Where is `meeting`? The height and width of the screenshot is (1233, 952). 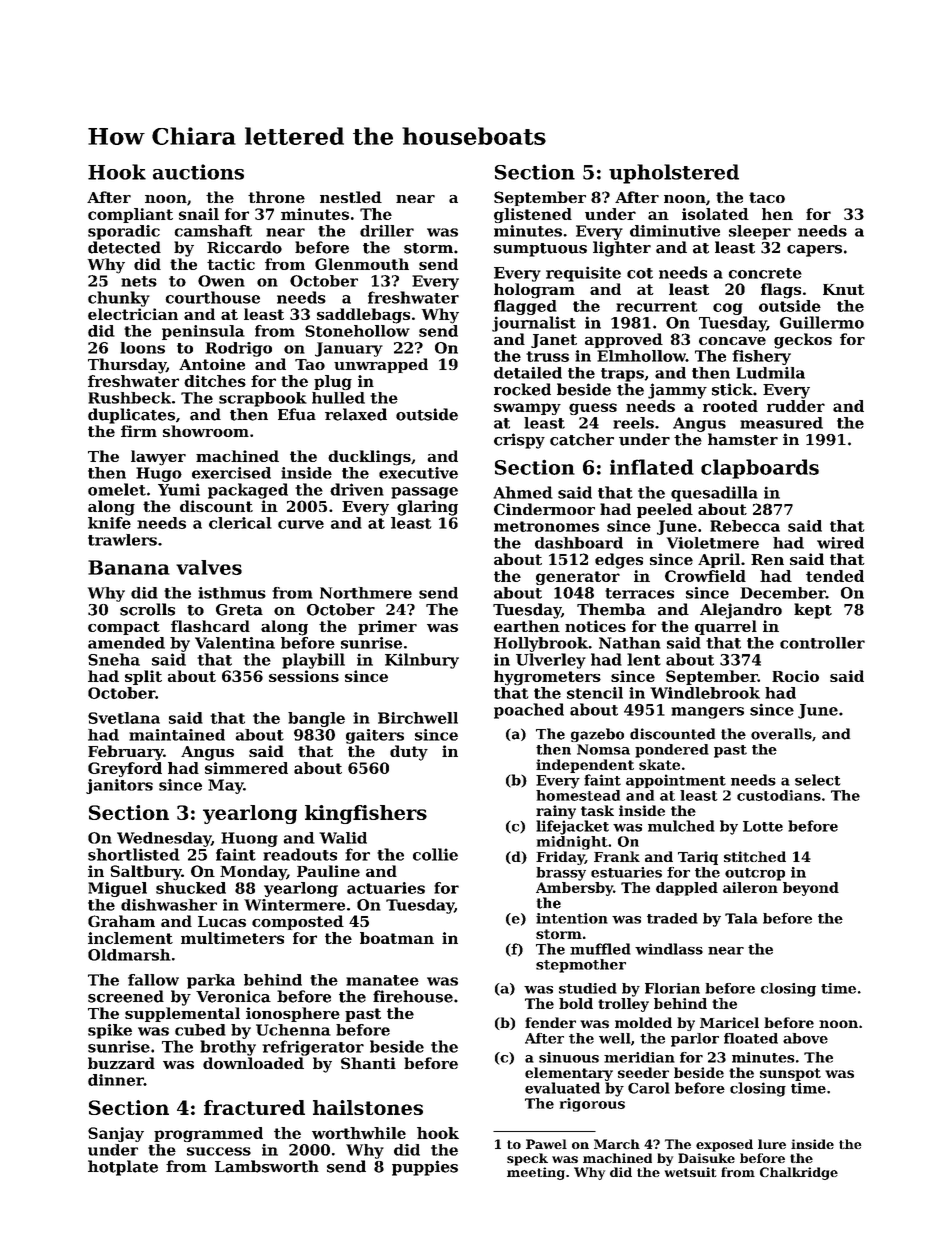 meeting is located at coordinates (536, 1173).
